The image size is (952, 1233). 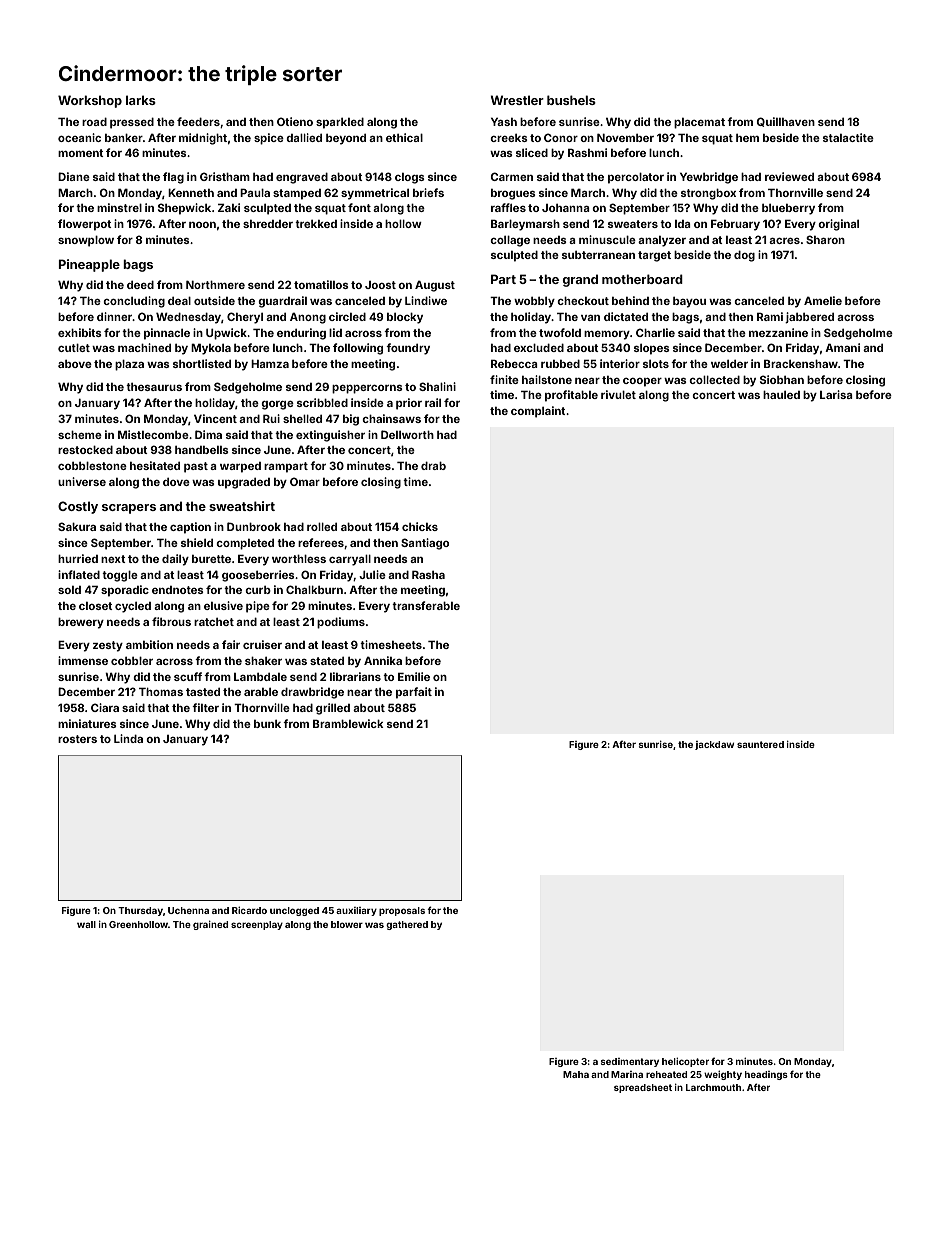 I want to click on spreadsheet, so click(x=643, y=1088).
